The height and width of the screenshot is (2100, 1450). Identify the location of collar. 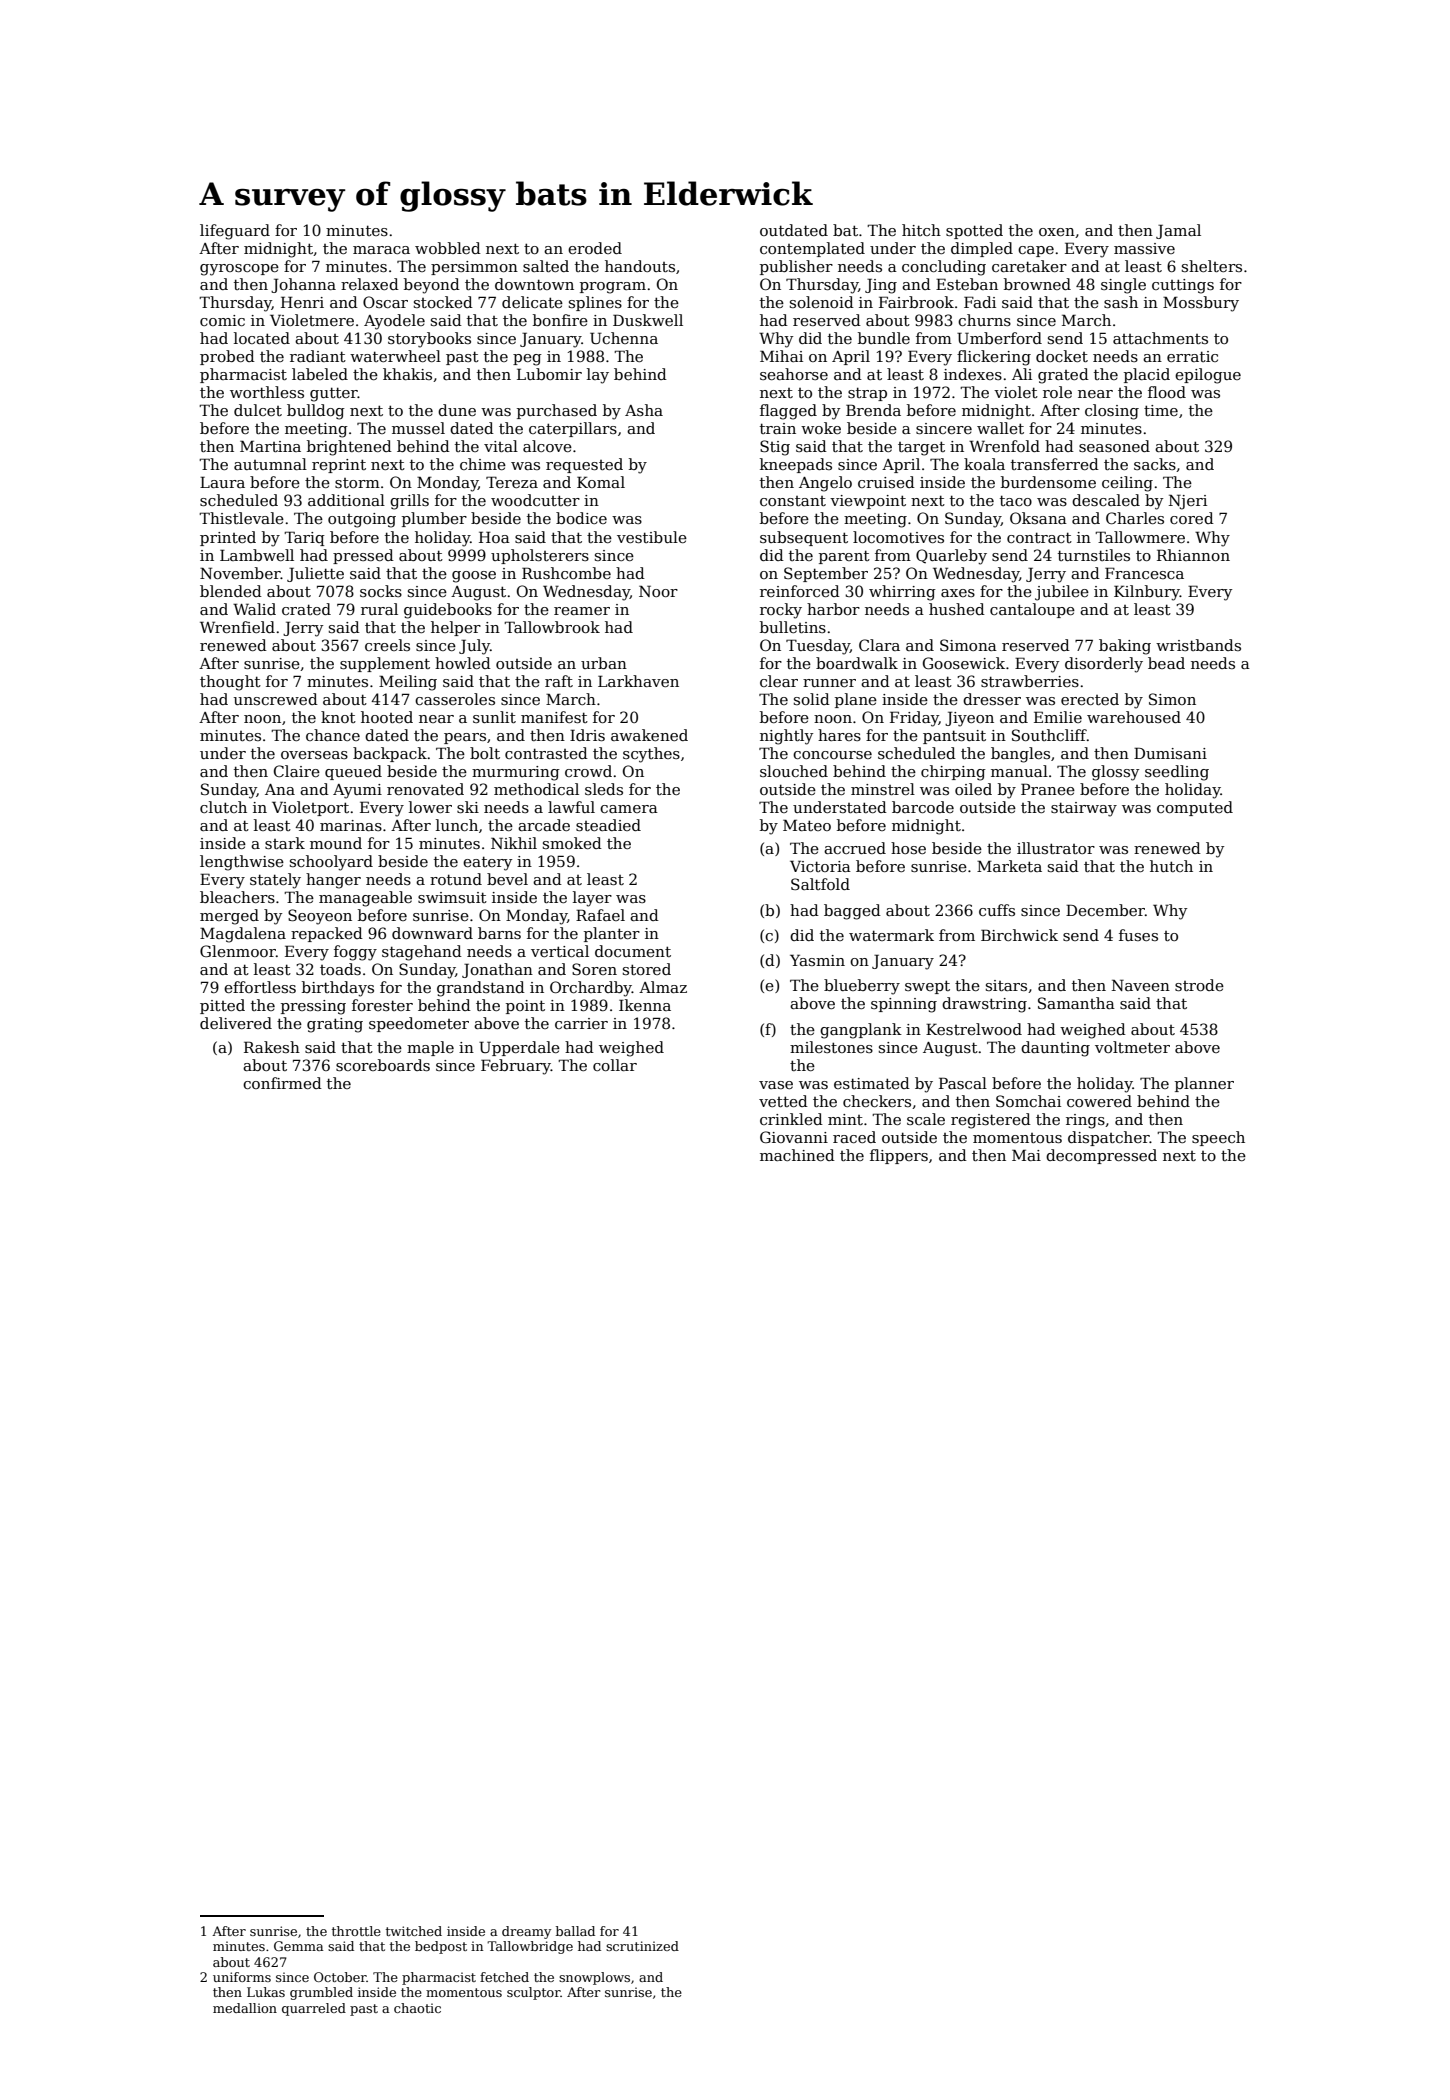
(615, 1065).
